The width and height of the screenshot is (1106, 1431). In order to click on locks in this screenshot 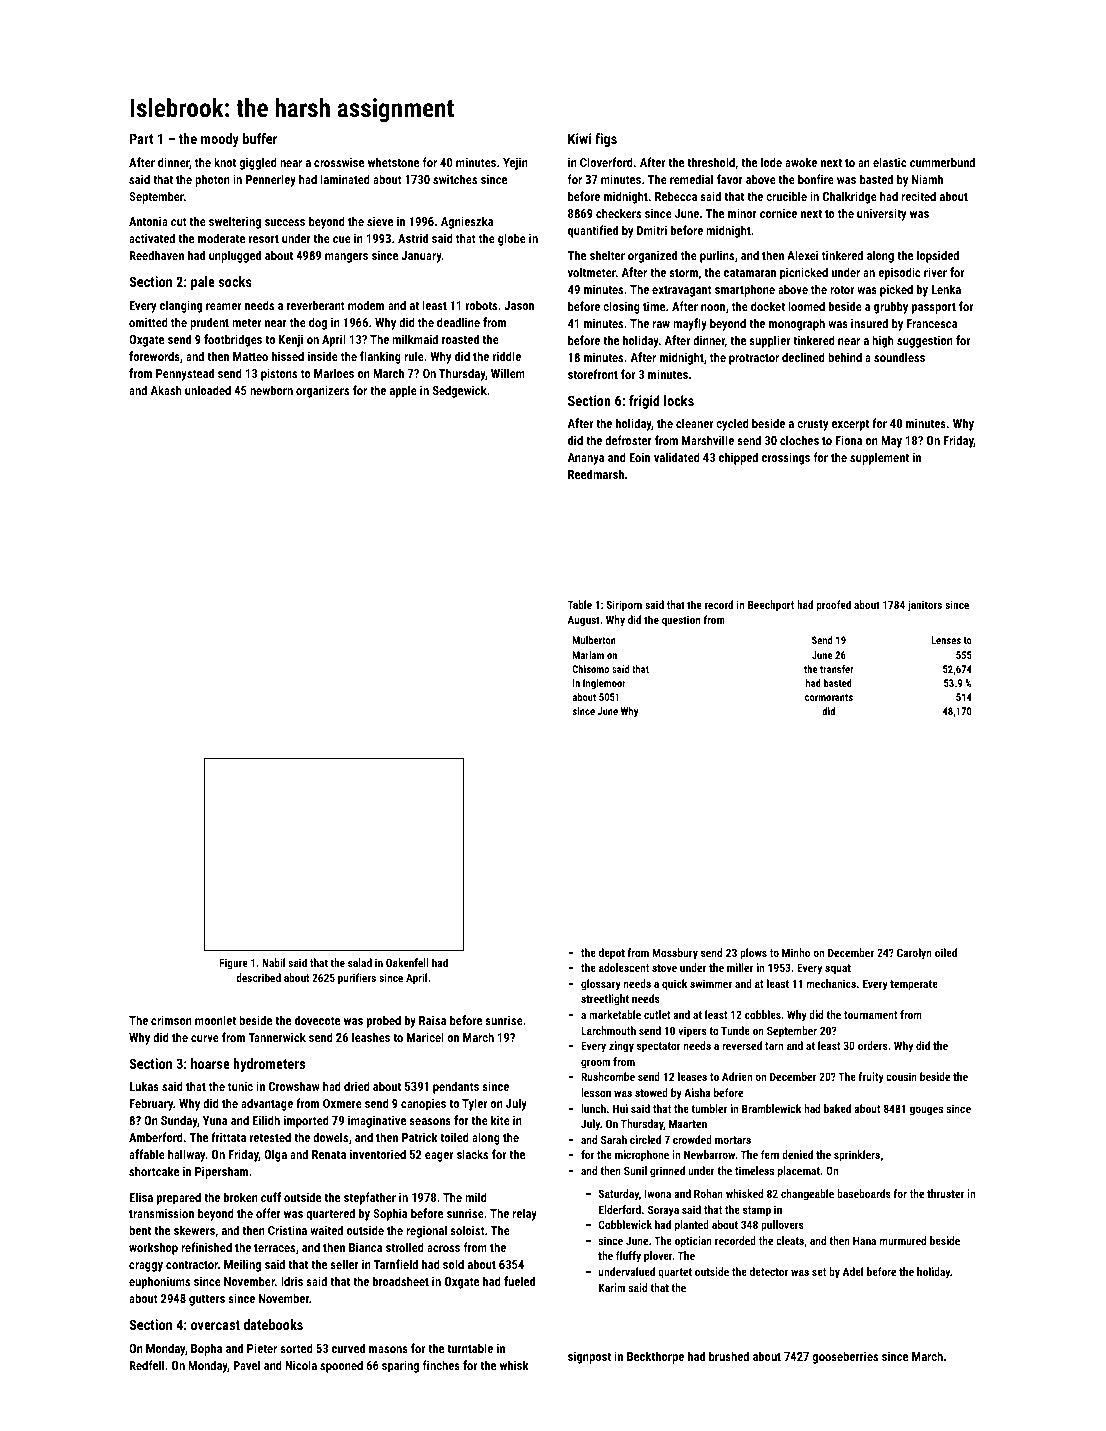, I will do `click(679, 400)`.
